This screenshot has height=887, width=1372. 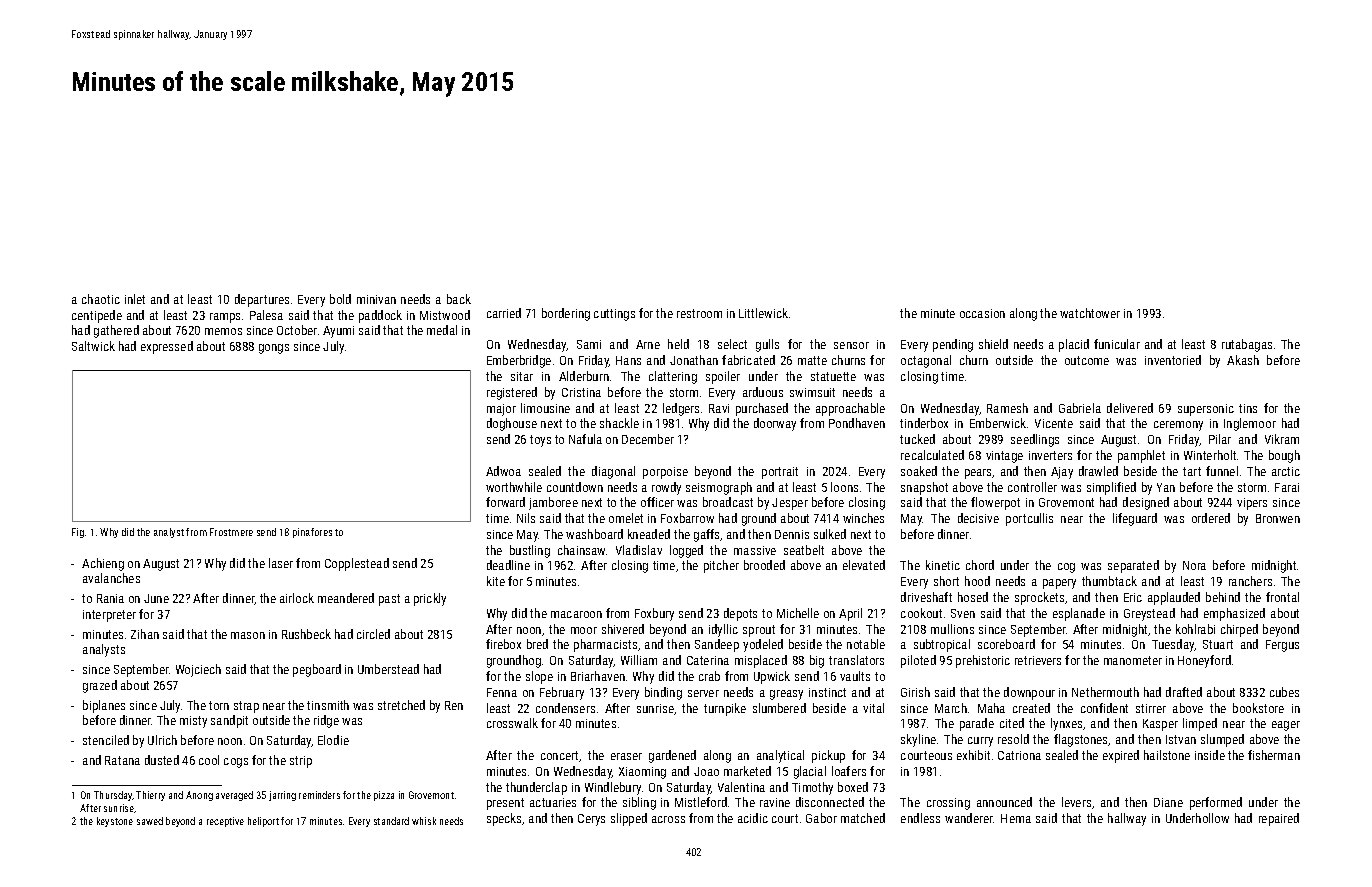 I want to click on grazed, so click(x=100, y=686).
